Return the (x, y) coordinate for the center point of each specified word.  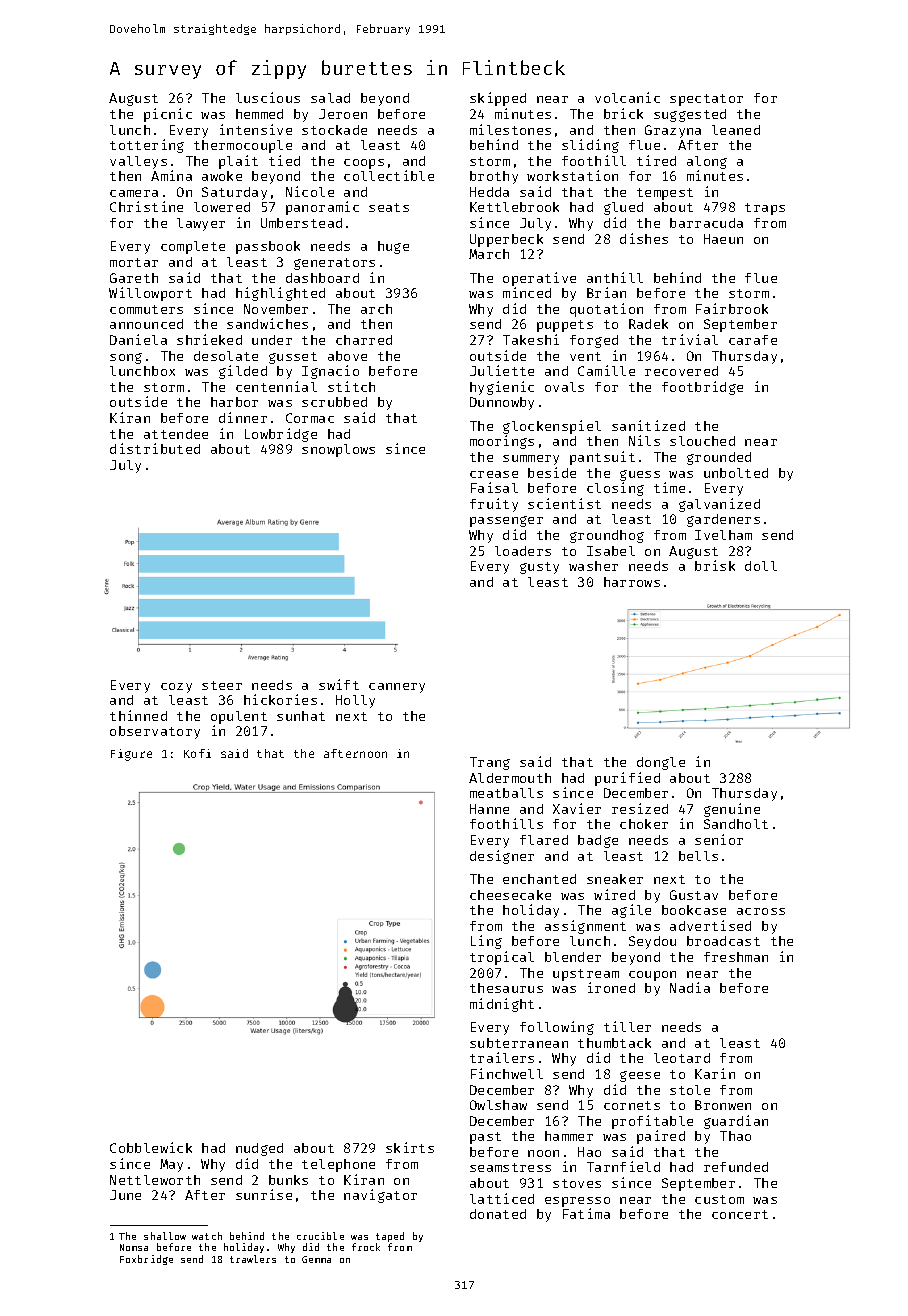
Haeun (723, 239)
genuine (732, 810)
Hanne (489, 809)
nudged (259, 1149)
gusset (293, 358)
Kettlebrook (514, 207)
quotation (606, 310)
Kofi (197, 753)
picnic (168, 115)
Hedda (489, 192)
